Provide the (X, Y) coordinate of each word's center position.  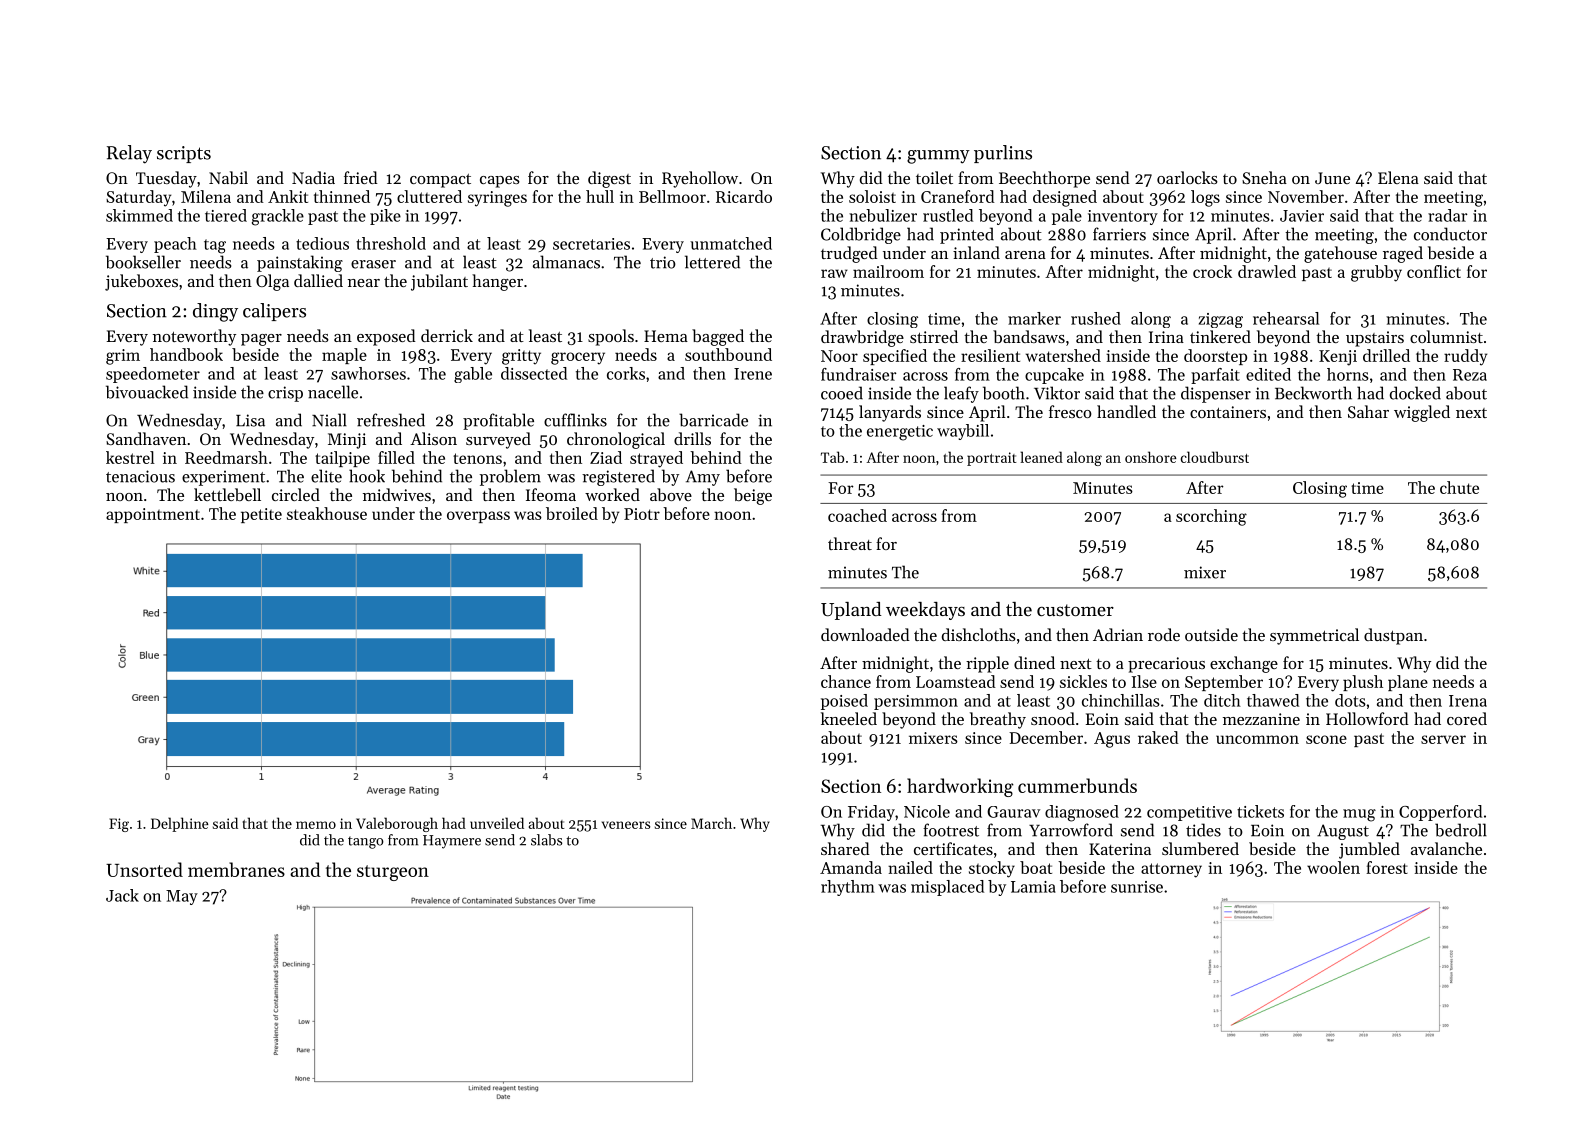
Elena (1398, 177)
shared (845, 848)
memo (316, 825)
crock (1212, 271)
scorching (1211, 517)
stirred (934, 336)
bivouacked (147, 392)
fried (361, 177)
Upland (851, 611)
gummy (938, 157)
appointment (153, 515)
